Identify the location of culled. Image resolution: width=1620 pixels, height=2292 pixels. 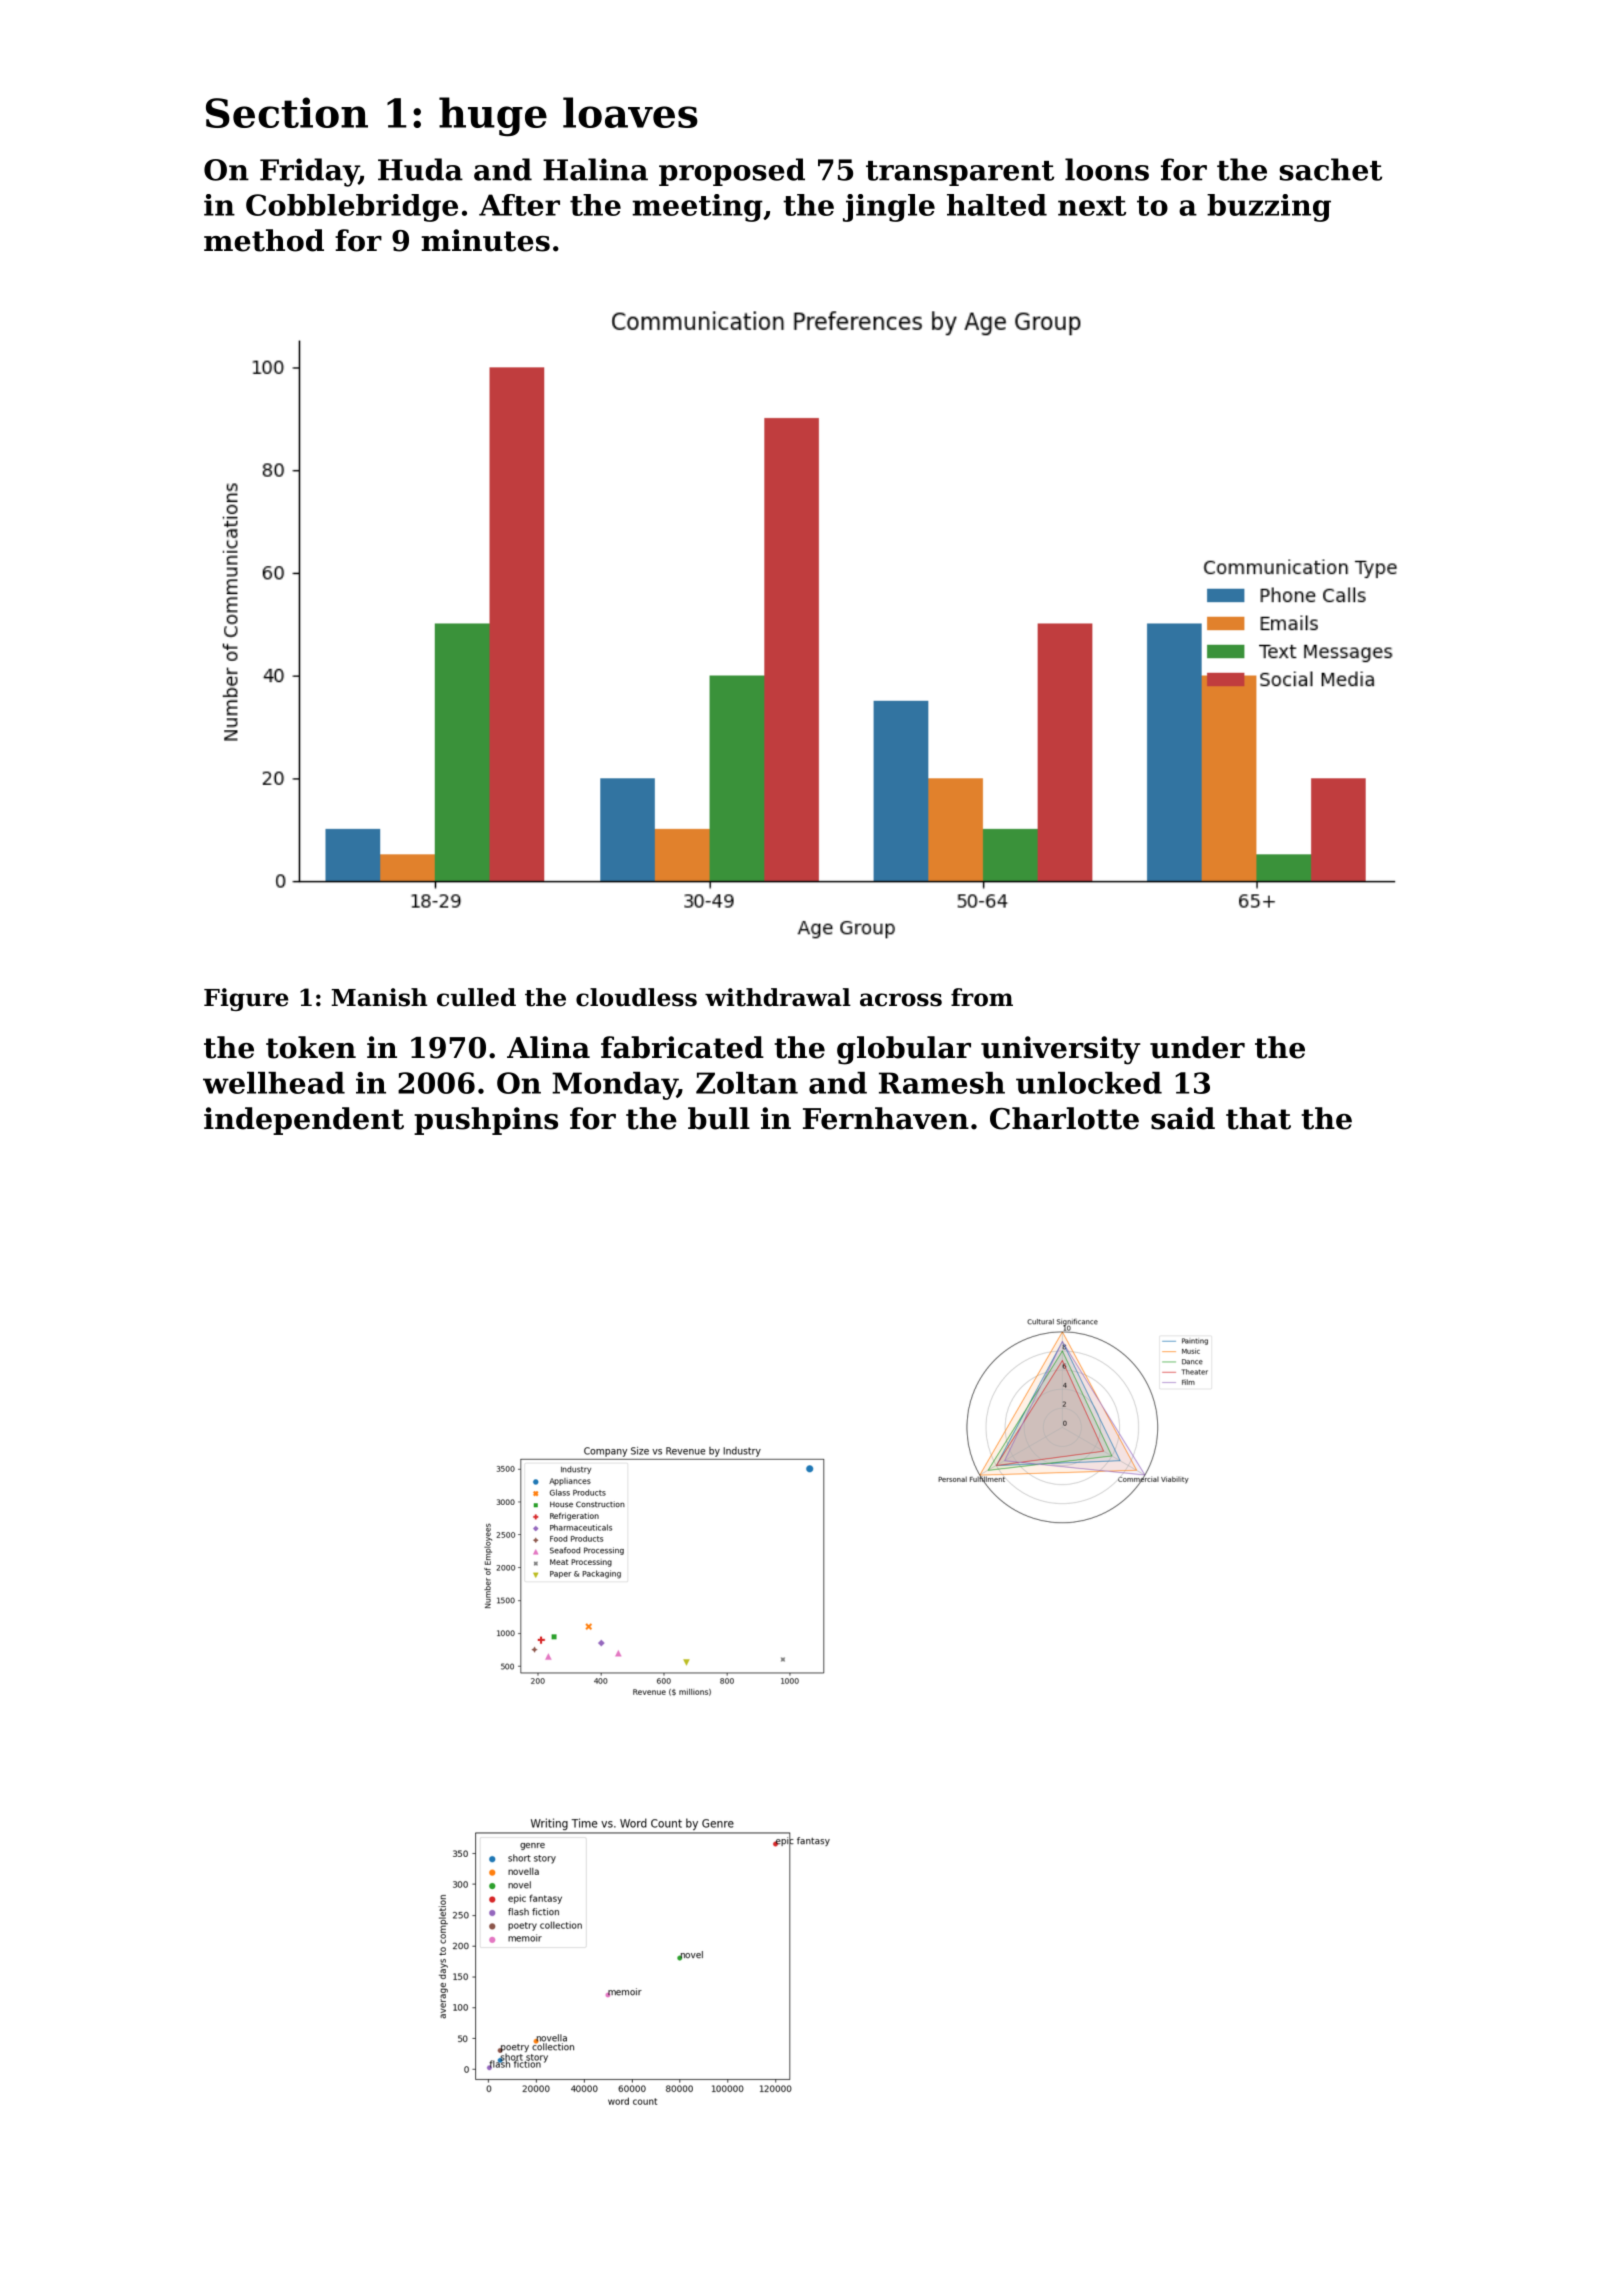
(476, 997).
